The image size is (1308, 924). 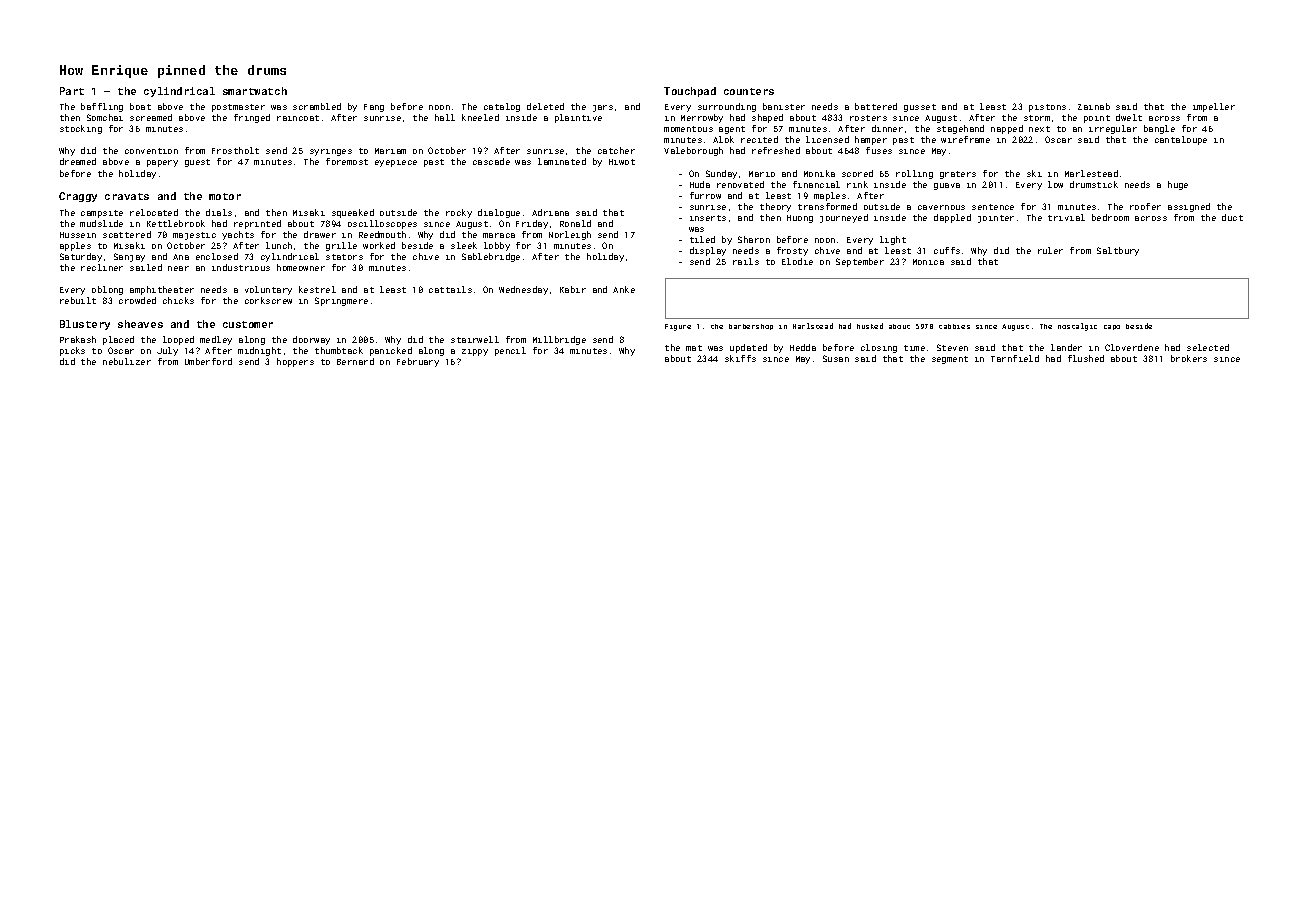 What do you see at coordinates (1037, 118) in the screenshot?
I see `storm` at bounding box center [1037, 118].
